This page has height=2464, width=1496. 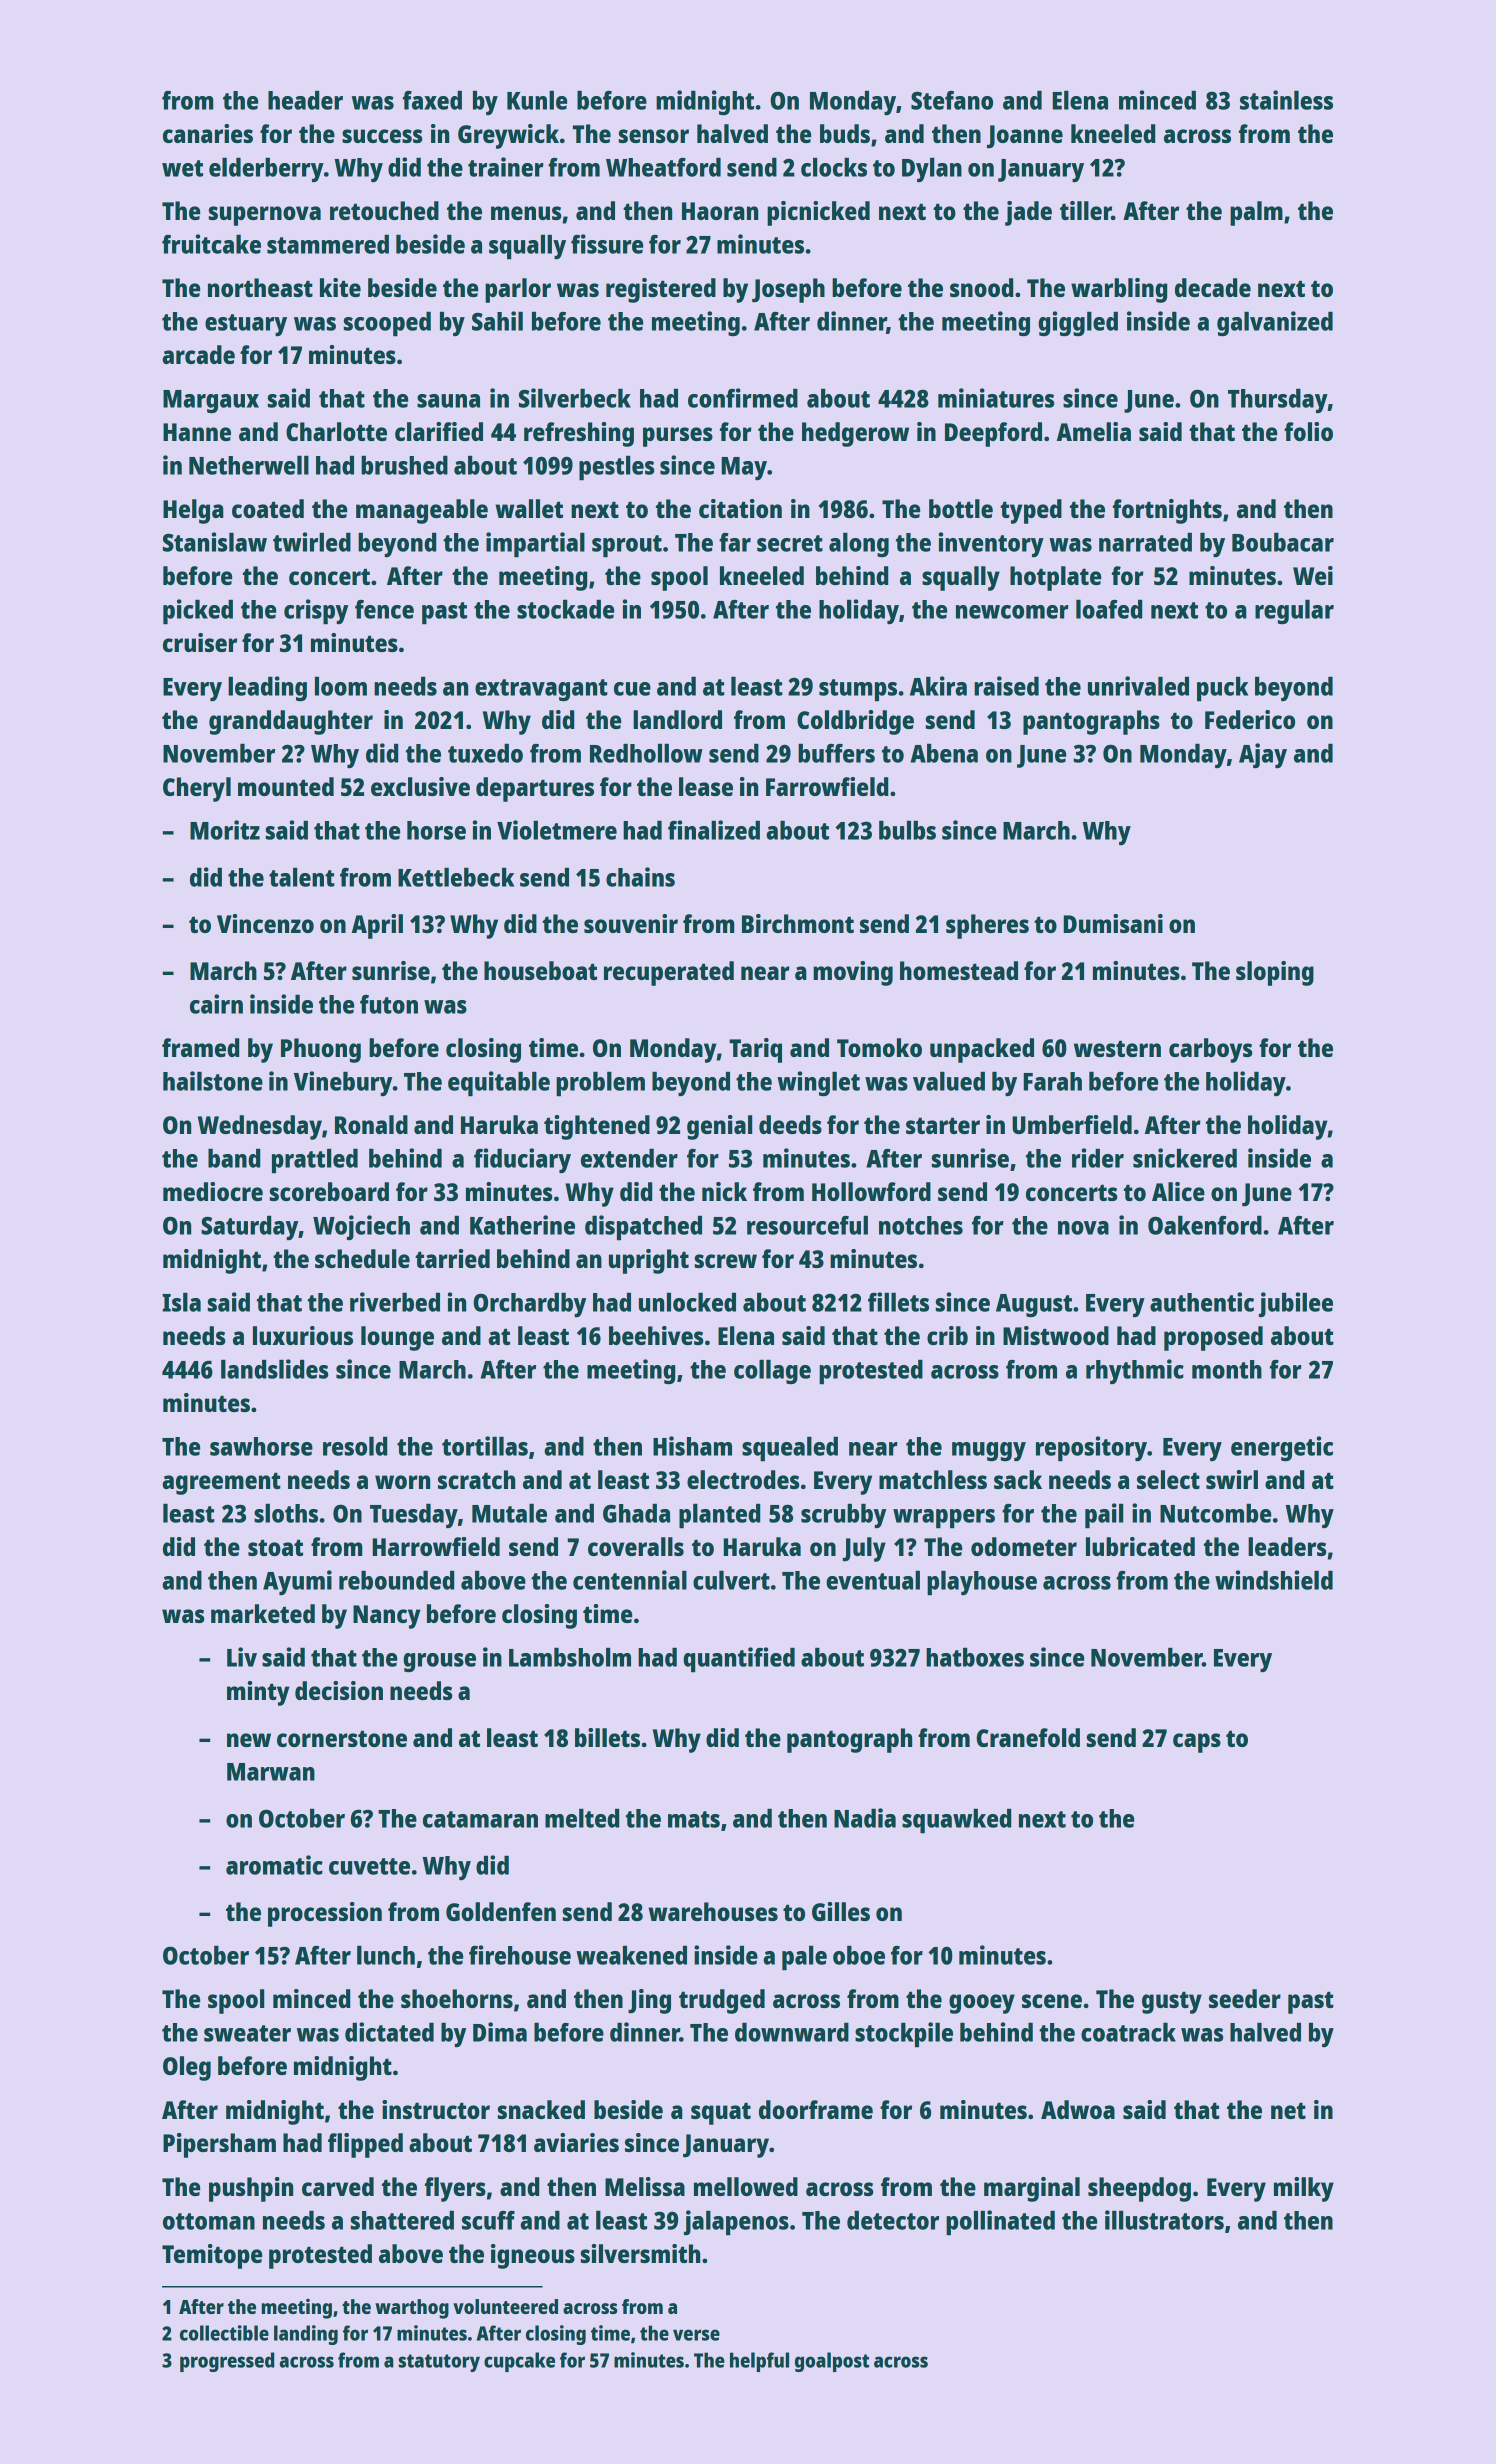 I want to click on resourceful, so click(x=807, y=1225).
